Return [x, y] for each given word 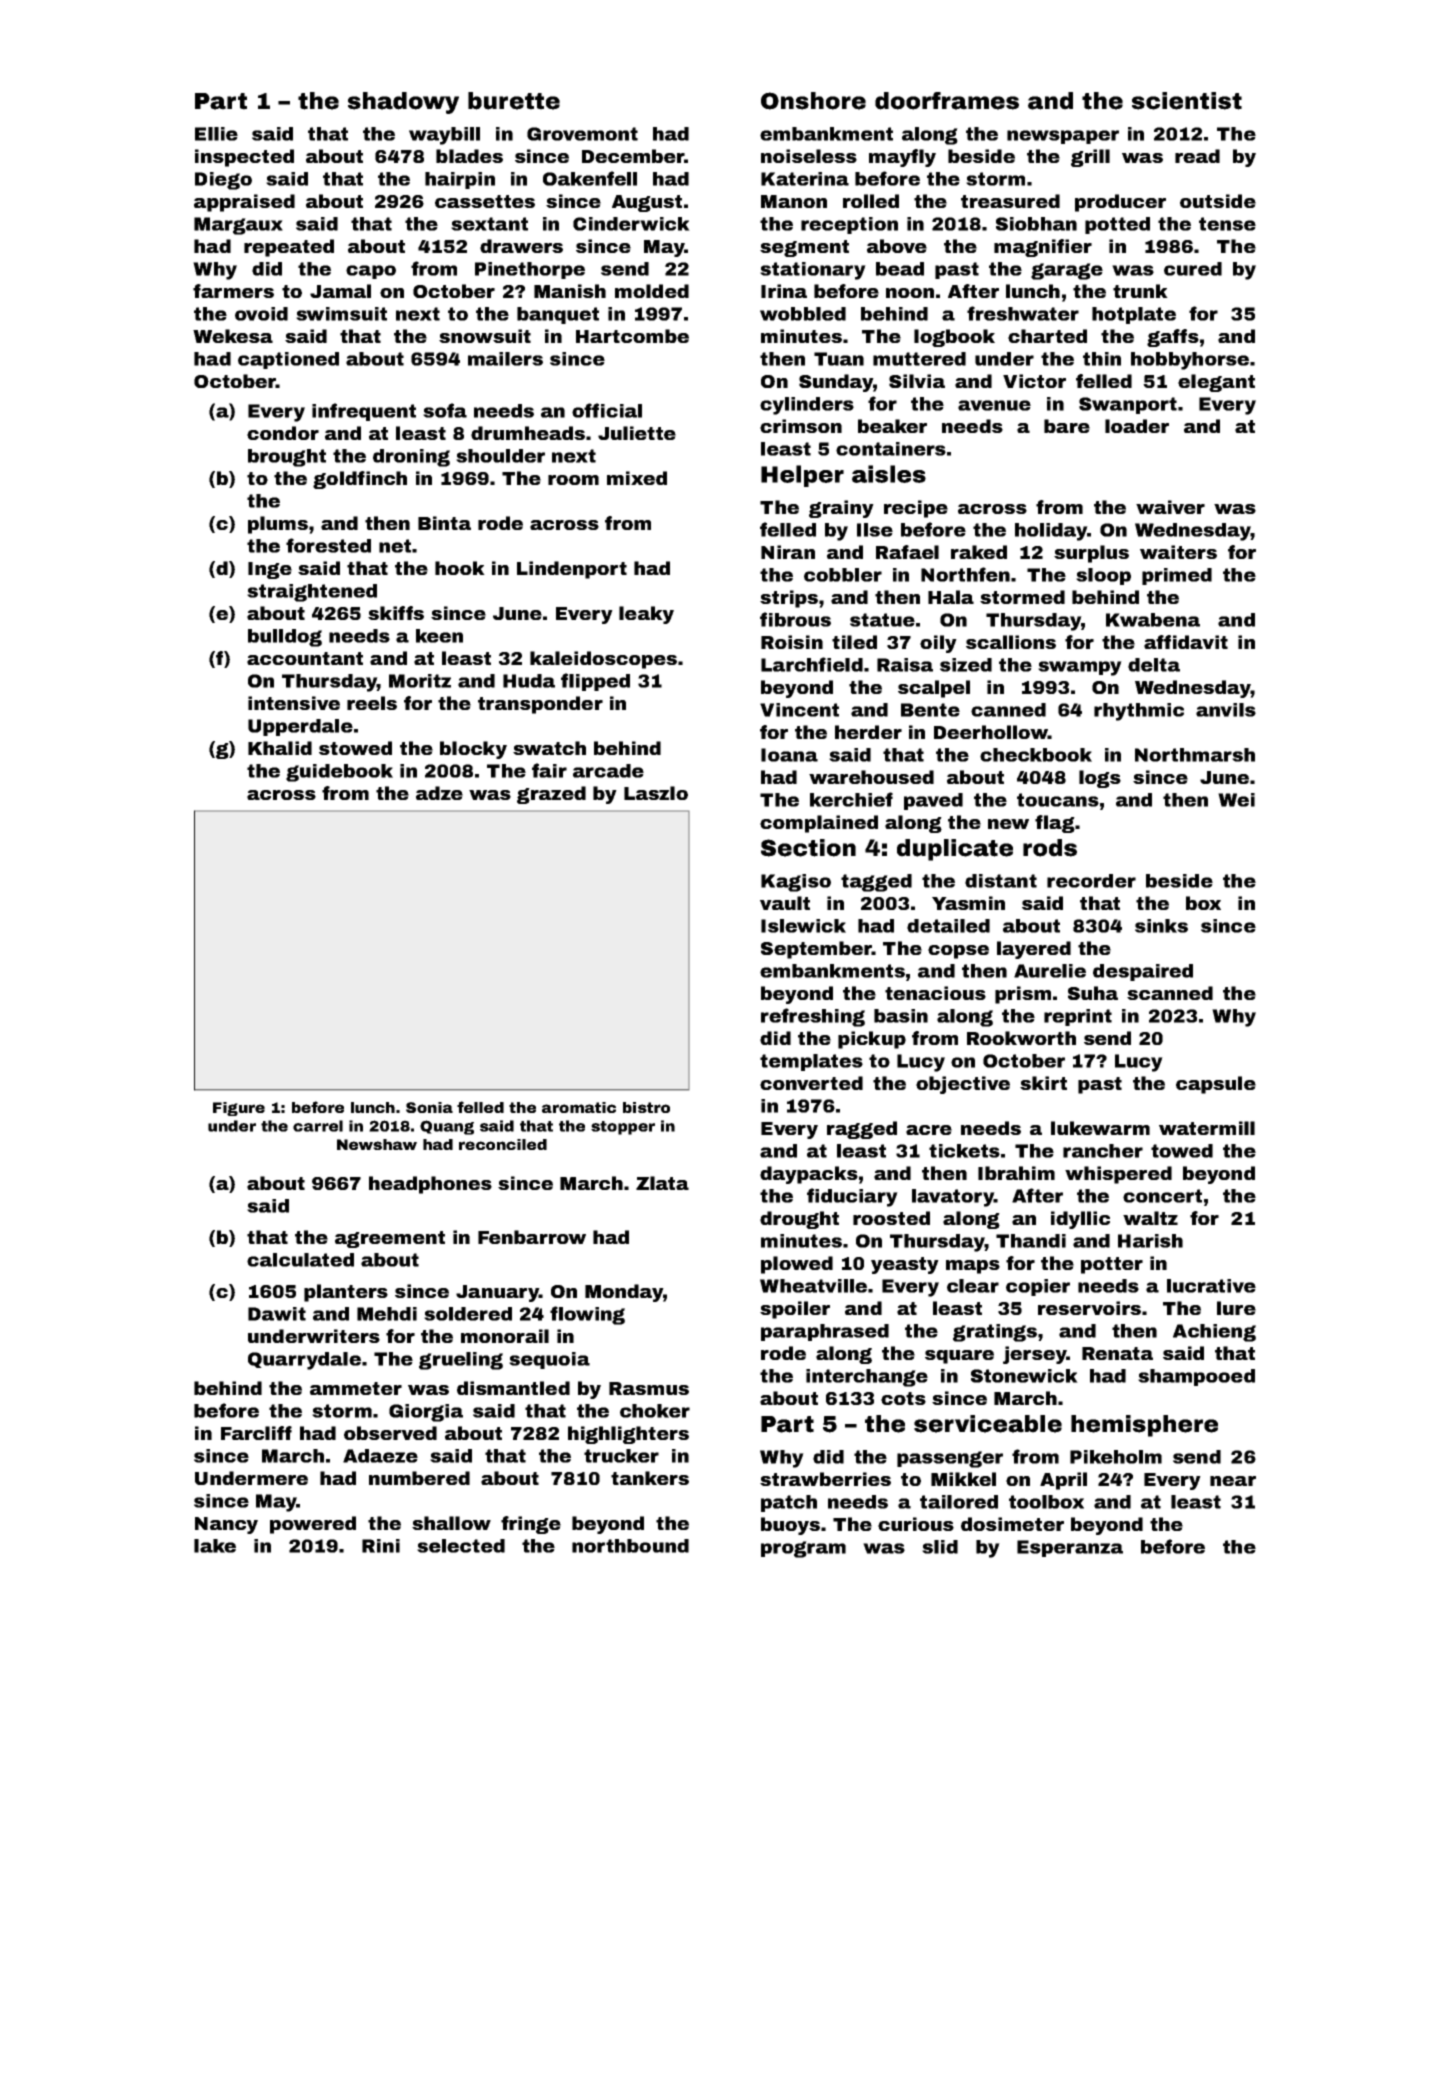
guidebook [339, 773]
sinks [1161, 926]
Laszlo [656, 793]
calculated [300, 1260]
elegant [1216, 383]
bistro [646, 1107]
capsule [1216, 1085]
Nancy [226, 1525]
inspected [244, 158]
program [803, 1549]
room [573, 480]
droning [411, 458]
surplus [1091, 554]
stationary [813, 271]
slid [940, 1547]
